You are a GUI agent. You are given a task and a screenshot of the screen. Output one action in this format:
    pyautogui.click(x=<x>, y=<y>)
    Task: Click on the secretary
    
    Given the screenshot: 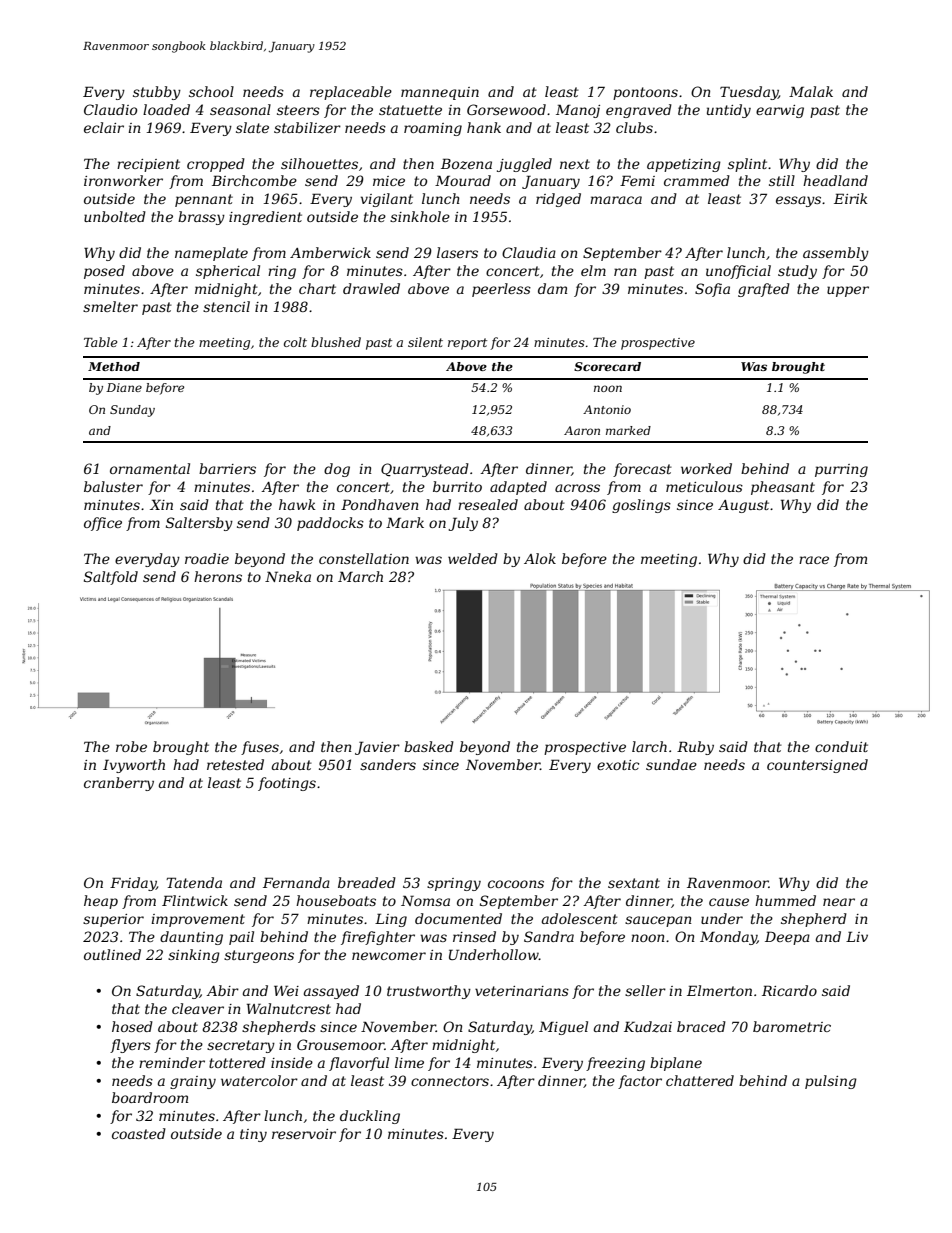 What is the action you would take?
    pyautogui.click(x=241, y=1046)
